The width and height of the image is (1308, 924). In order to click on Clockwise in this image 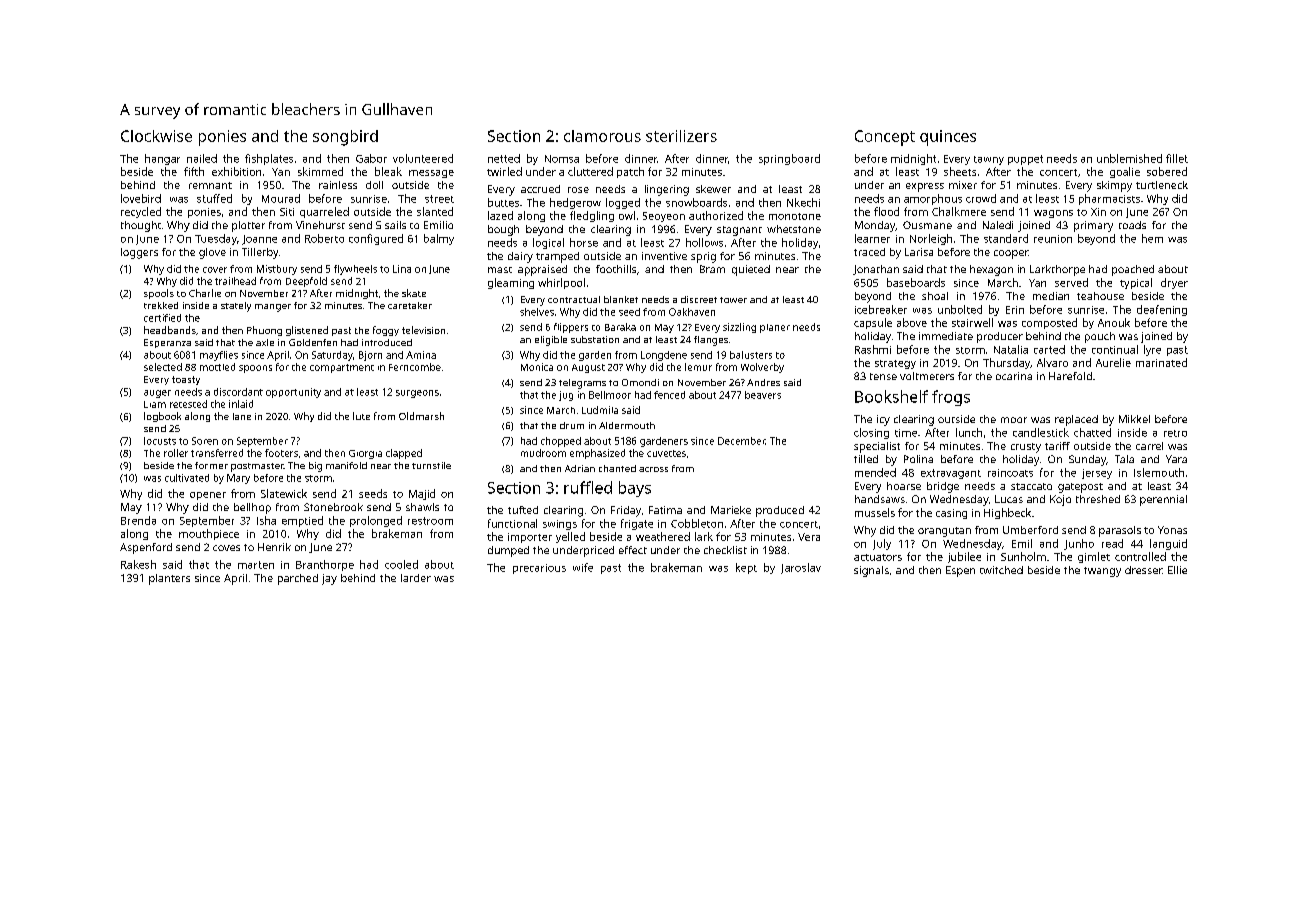, I will do `click(156, 136)`.
